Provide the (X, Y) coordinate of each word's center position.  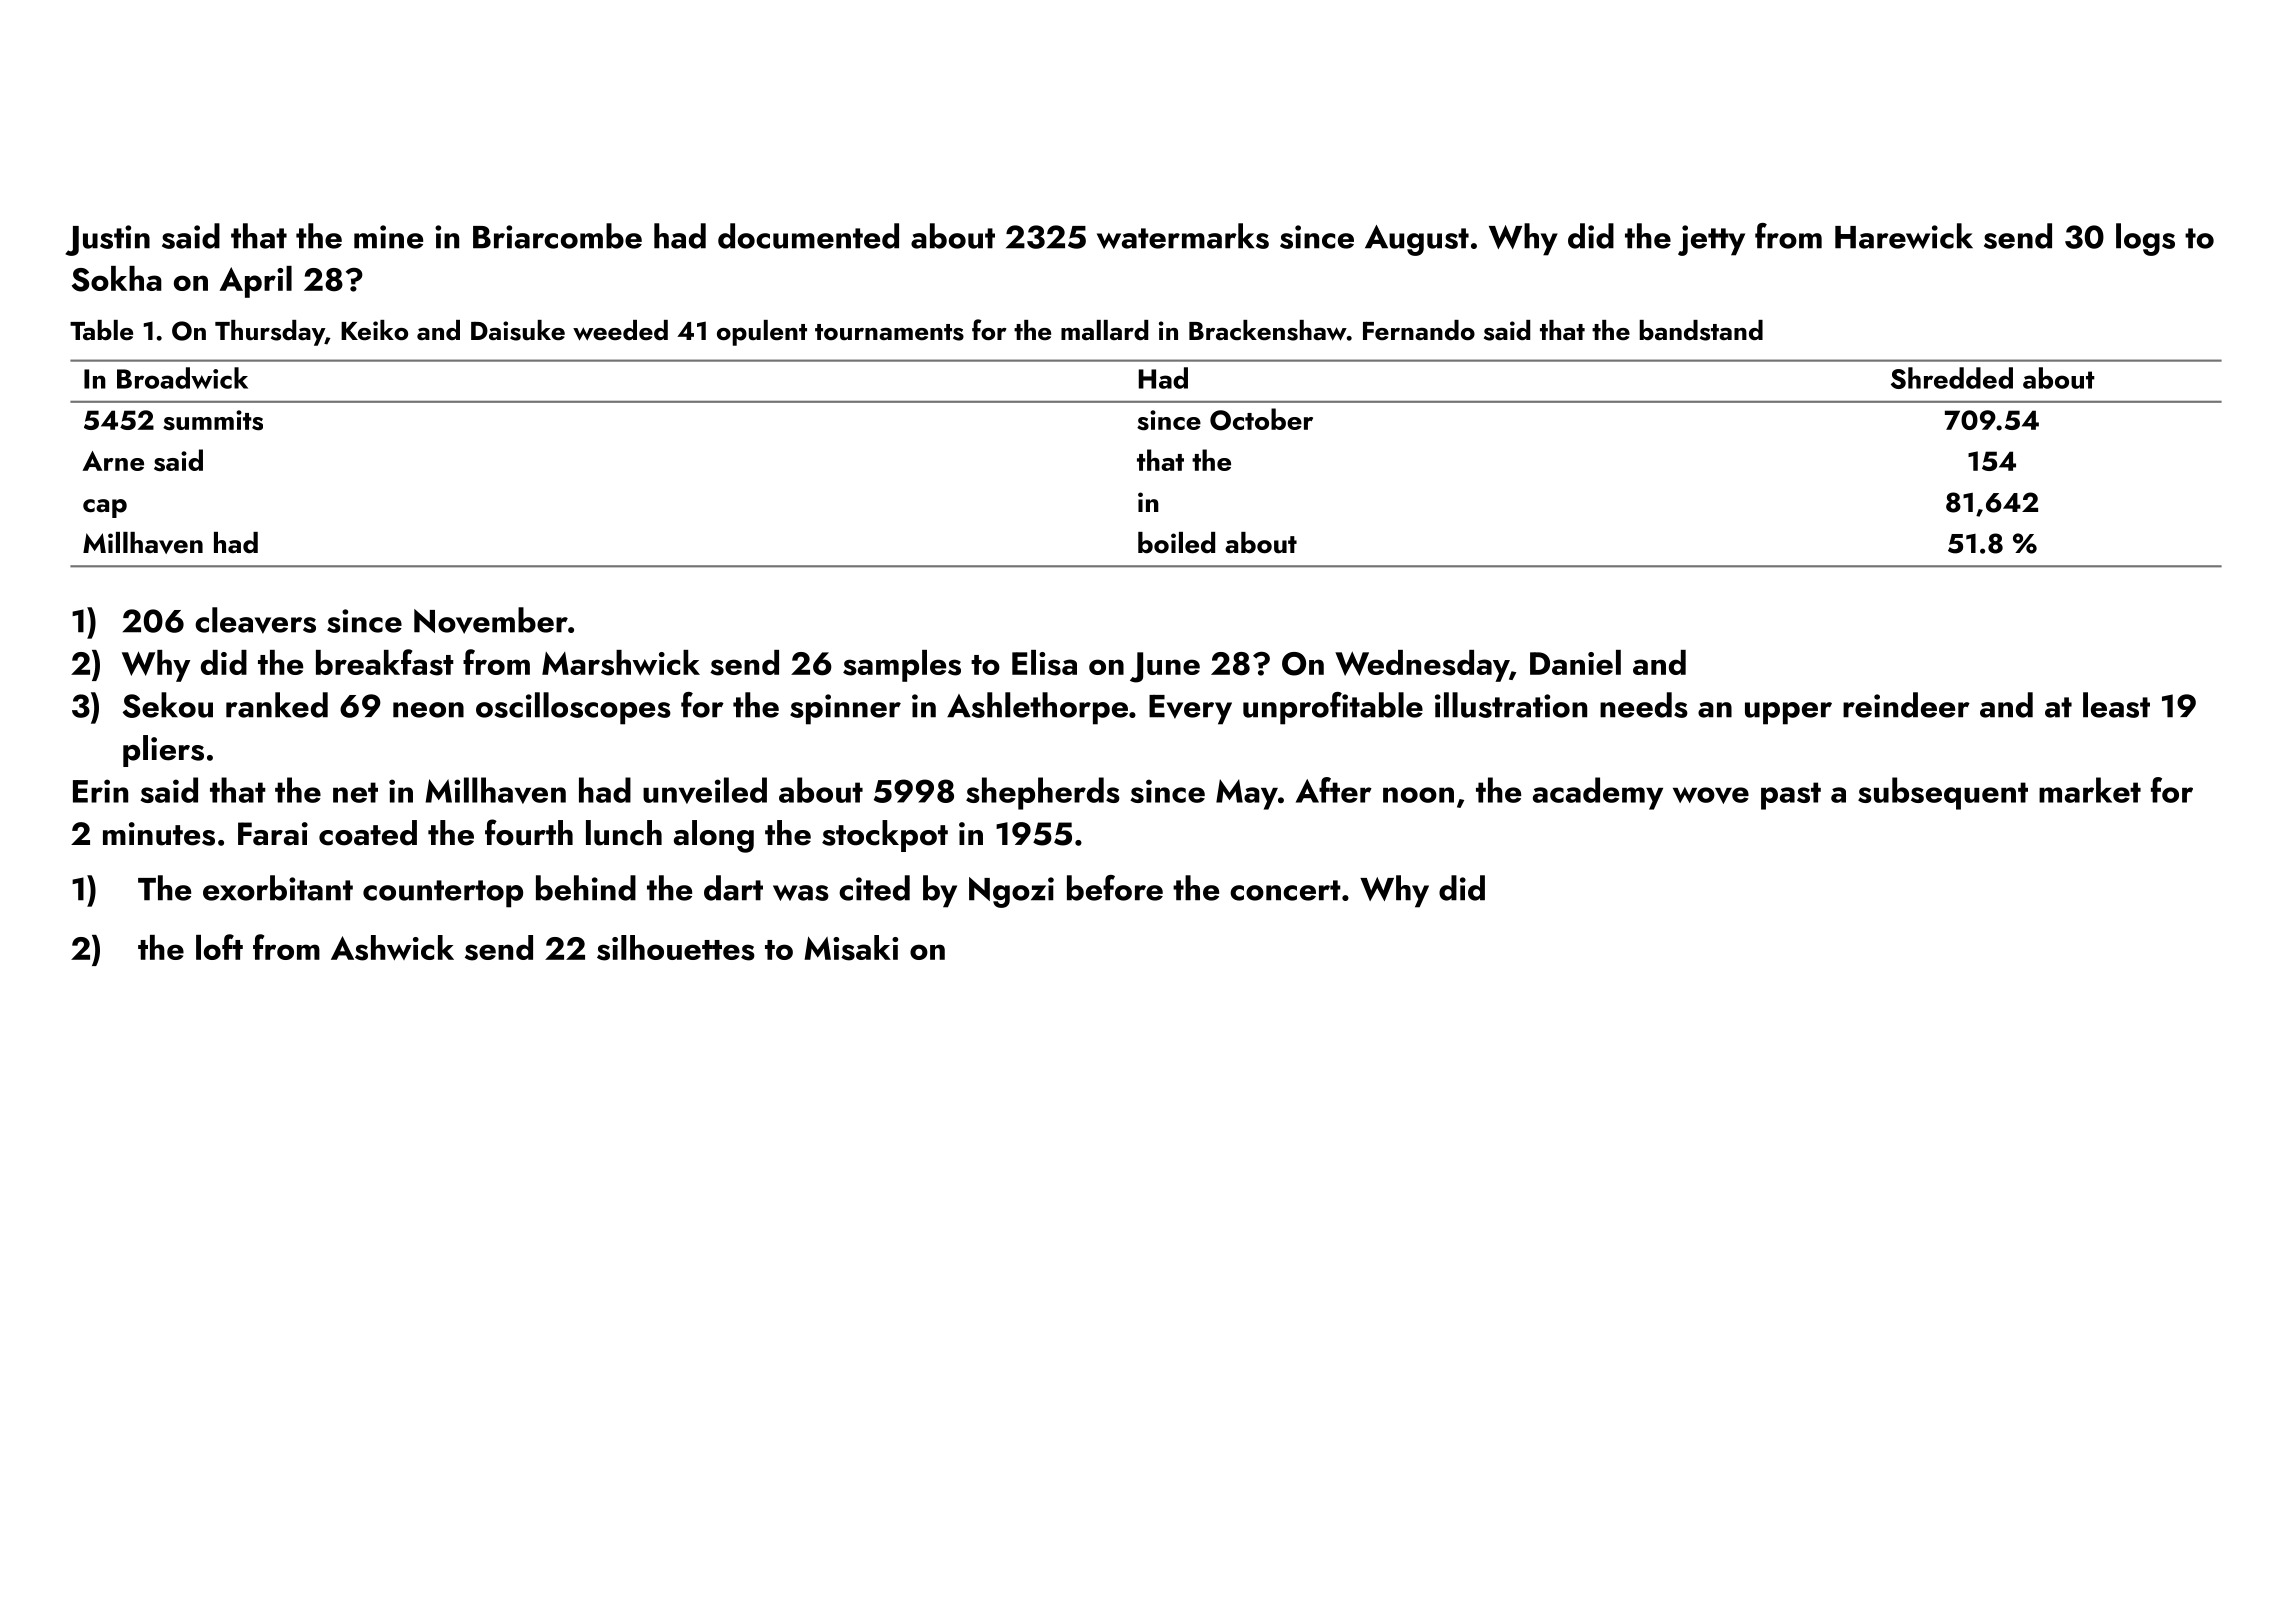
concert (1285, 890)
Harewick (1904, 236)
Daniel (1575, 662)
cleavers (255, 620)
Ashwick (392, 948)
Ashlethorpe (1037, 708)
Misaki (851, 948)
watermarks (1183, 236)
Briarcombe (557, 236)
